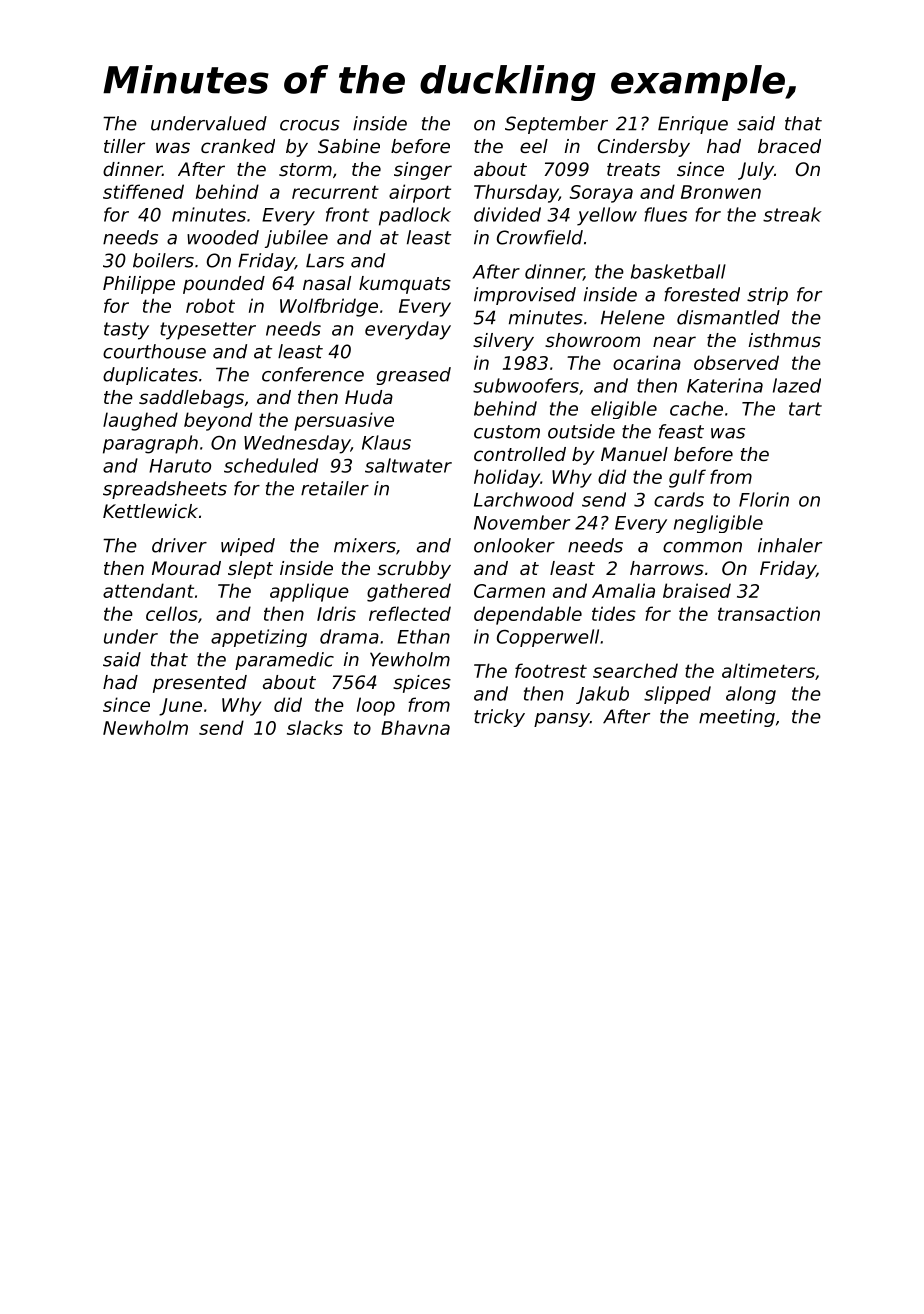 The width and height of the screenshot is (924, 1314). I want to click on Klaus, so click(386, 442).
